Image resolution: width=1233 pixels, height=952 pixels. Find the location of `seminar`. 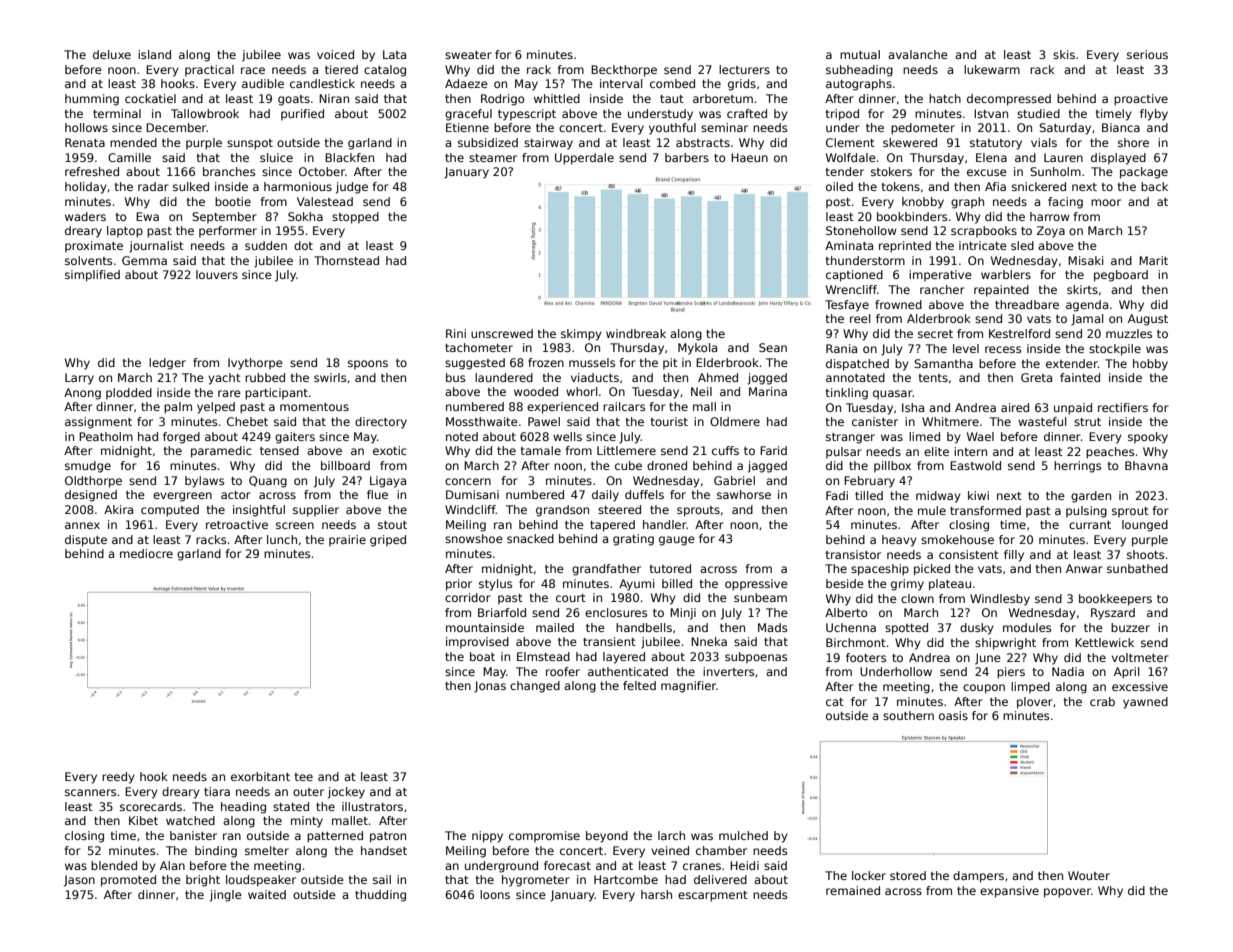

seminar is located at coordinates (724, 127).
